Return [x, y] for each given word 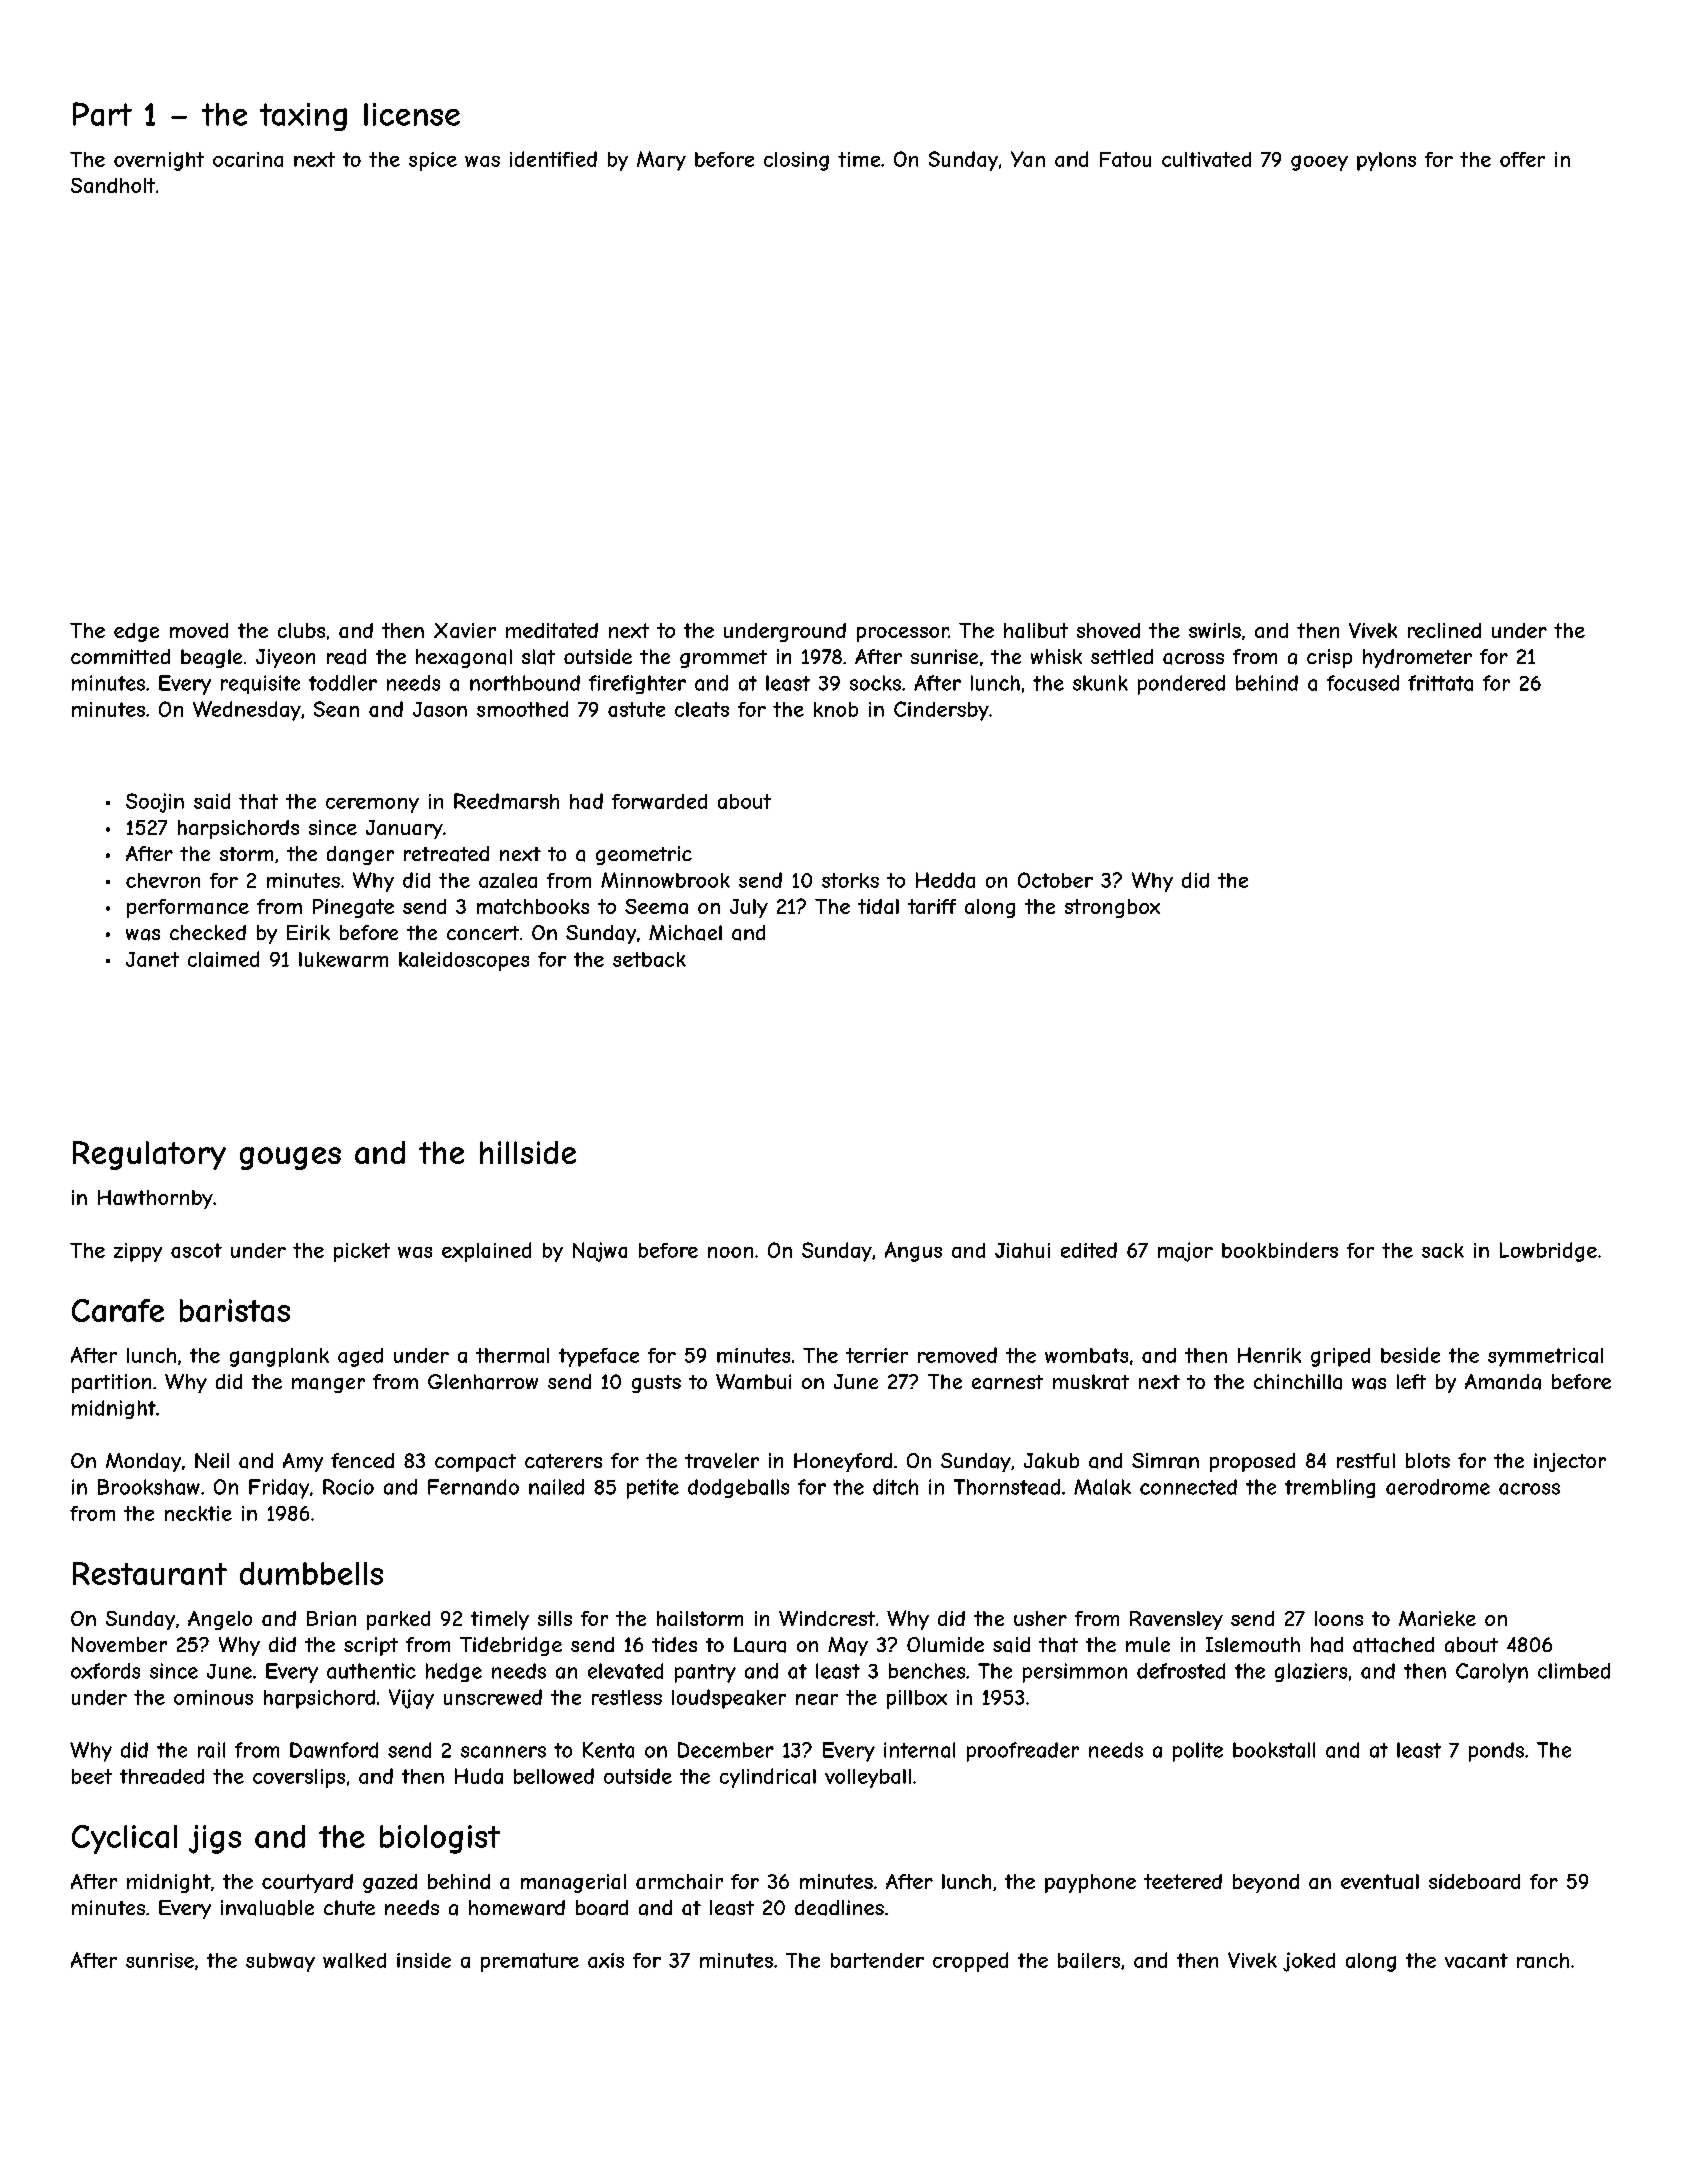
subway [280, 1962]
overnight [159, 161]
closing [796, 161]
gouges [290, 1158]
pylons [1386, 161]
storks [850, 880]
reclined [1444, 630]
